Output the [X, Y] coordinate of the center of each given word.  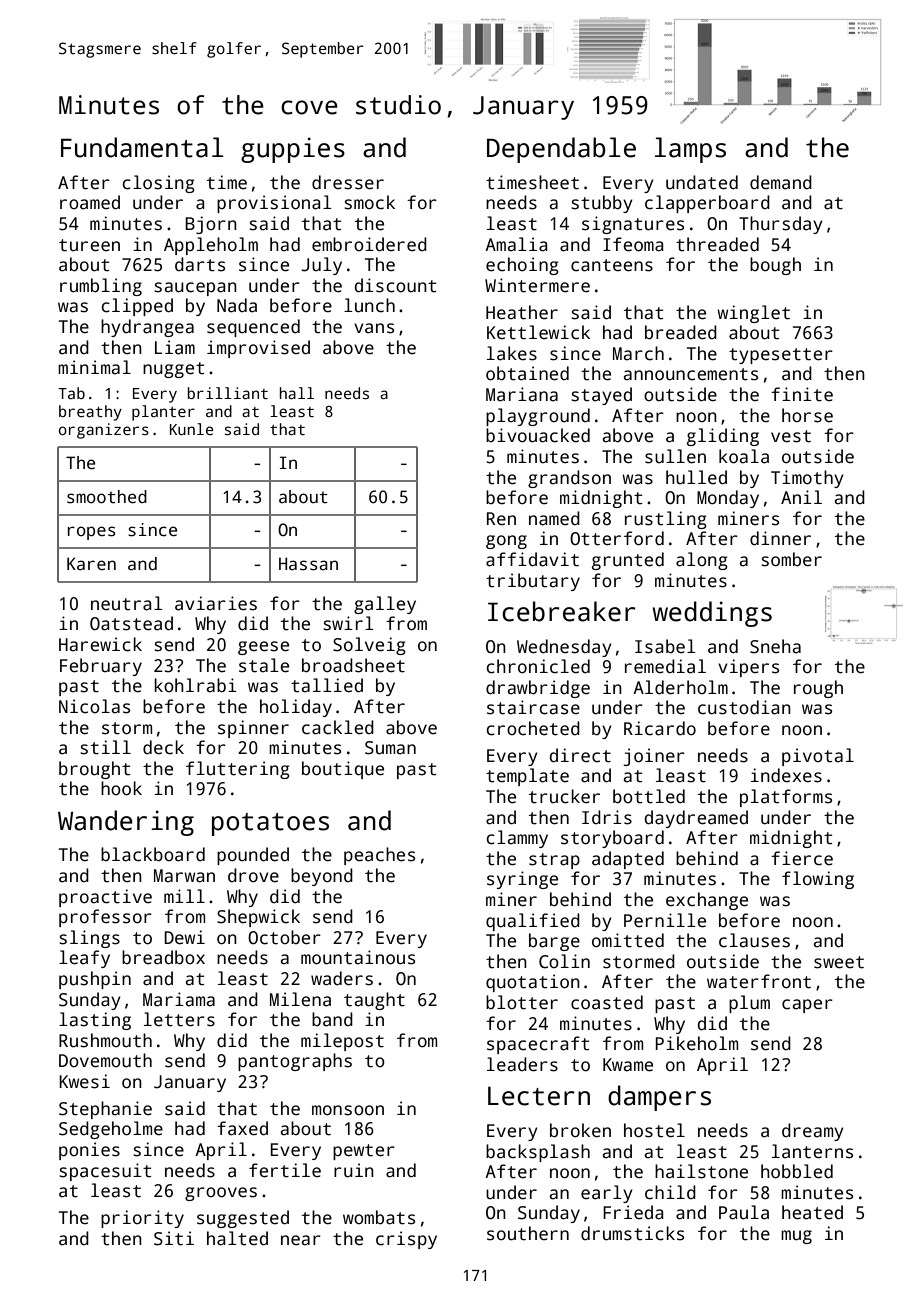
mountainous [358, 957]
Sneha [775, 646]
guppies [293, 150]
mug [796, 1237]
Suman [390, 748]
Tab [71, 393]
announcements [691, 374]
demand [781, 182]
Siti [174, 1238]
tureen [89, 245]
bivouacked [538, 435]
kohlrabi [196, 685]
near [301, 1240]
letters [179, 1019]
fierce [802, 858]
